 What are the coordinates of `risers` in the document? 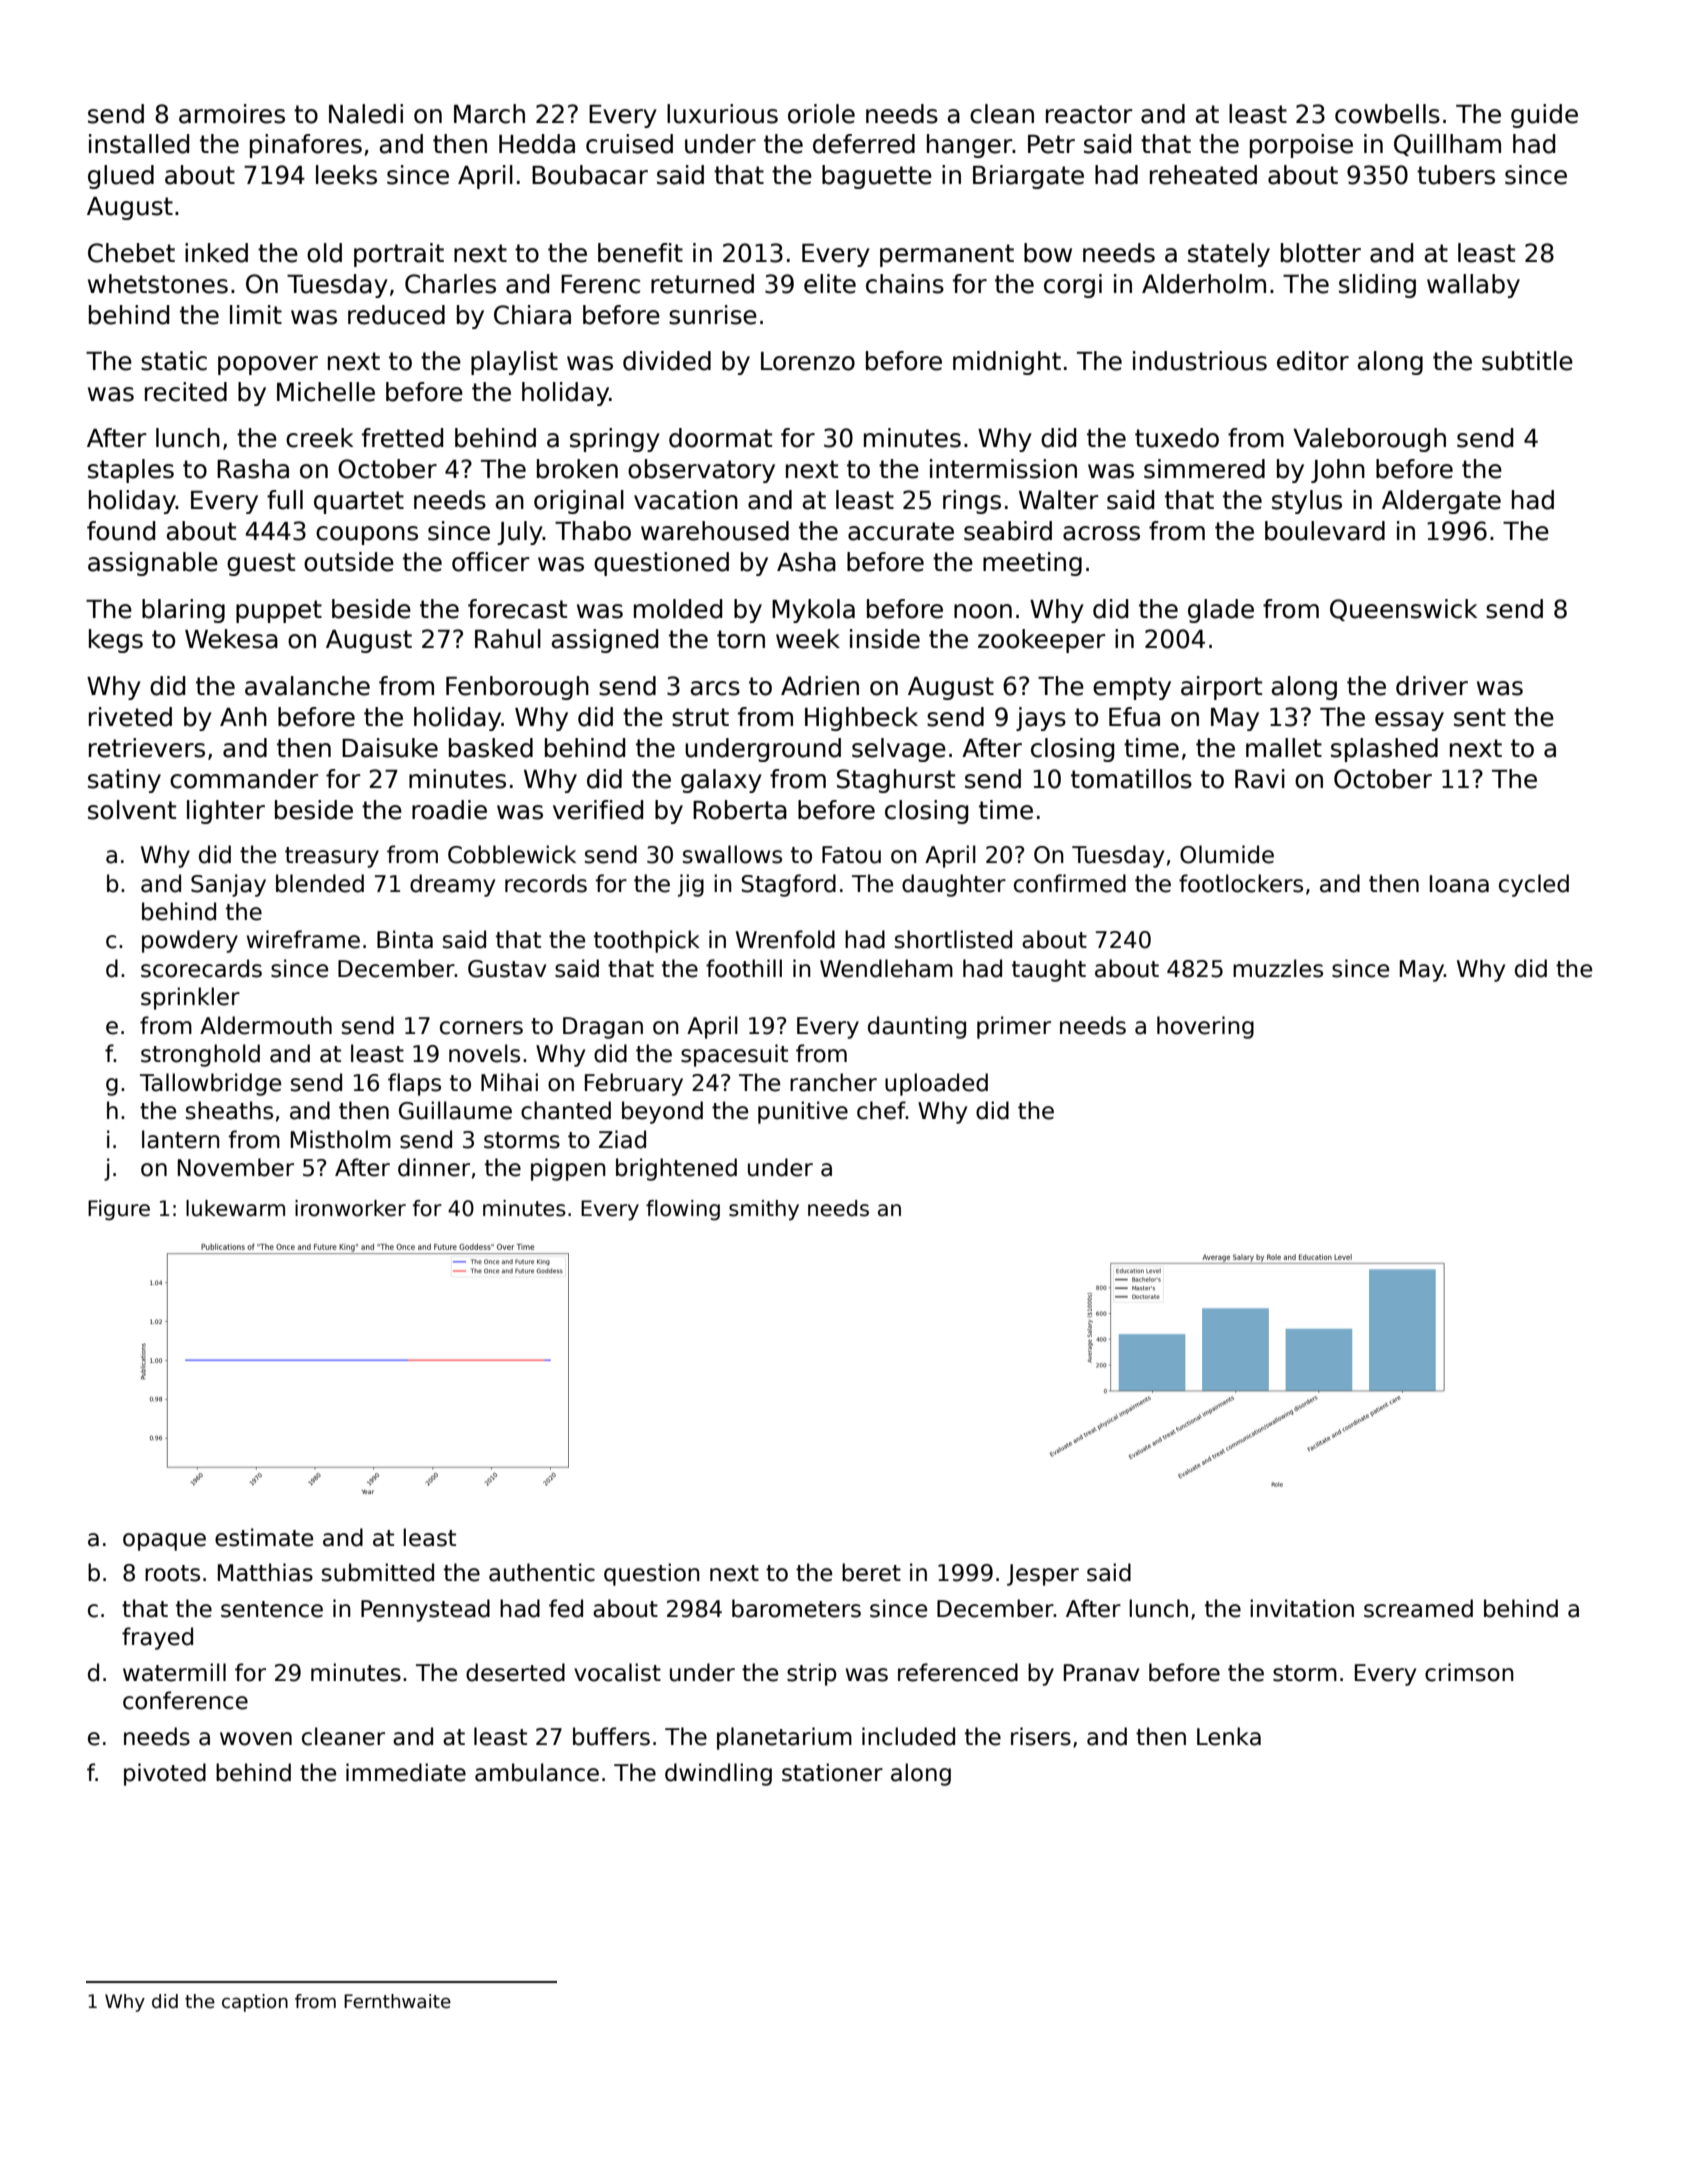 It's located at (1041, 1736).
